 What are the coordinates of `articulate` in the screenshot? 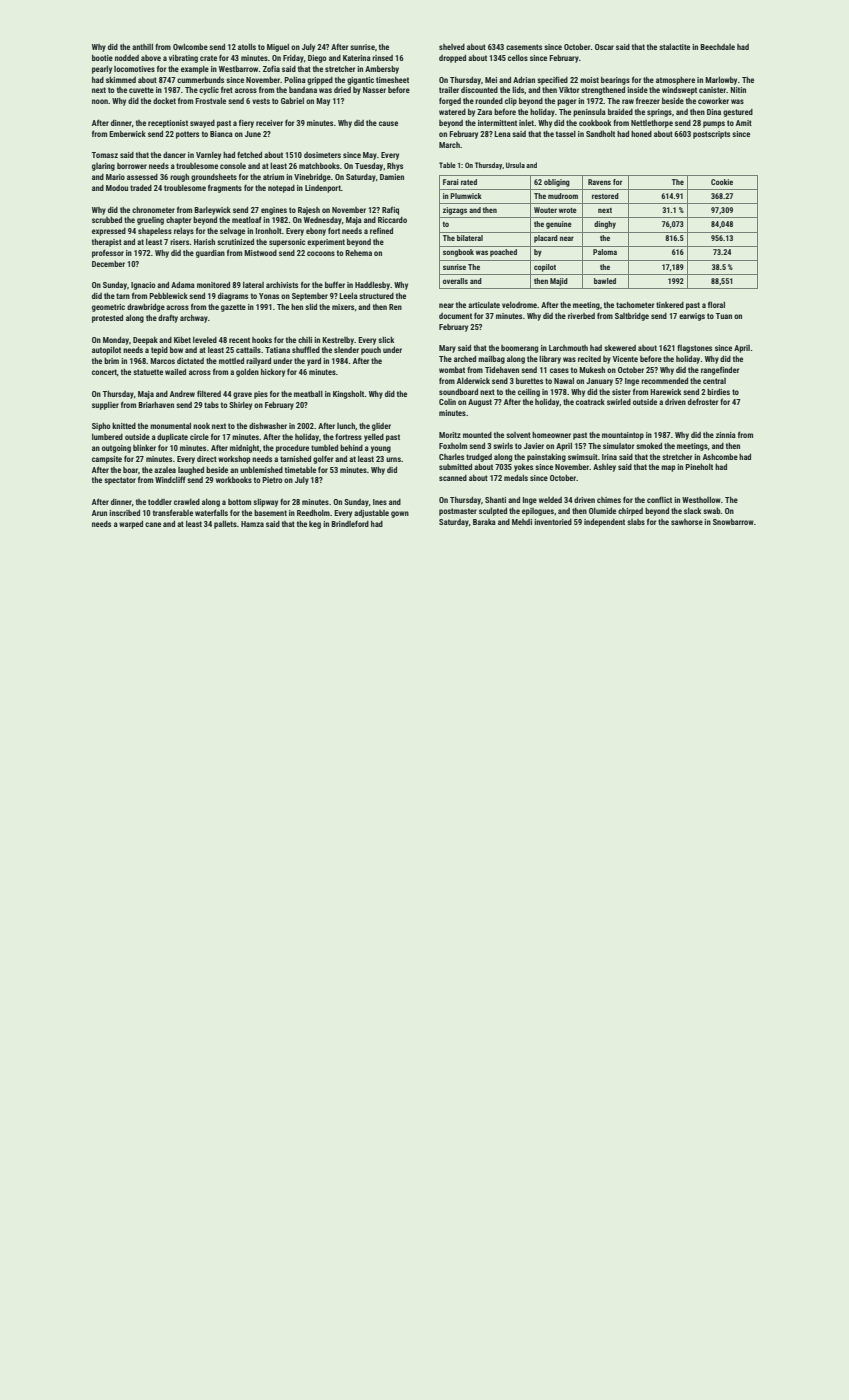 It's located at (484, 305).
